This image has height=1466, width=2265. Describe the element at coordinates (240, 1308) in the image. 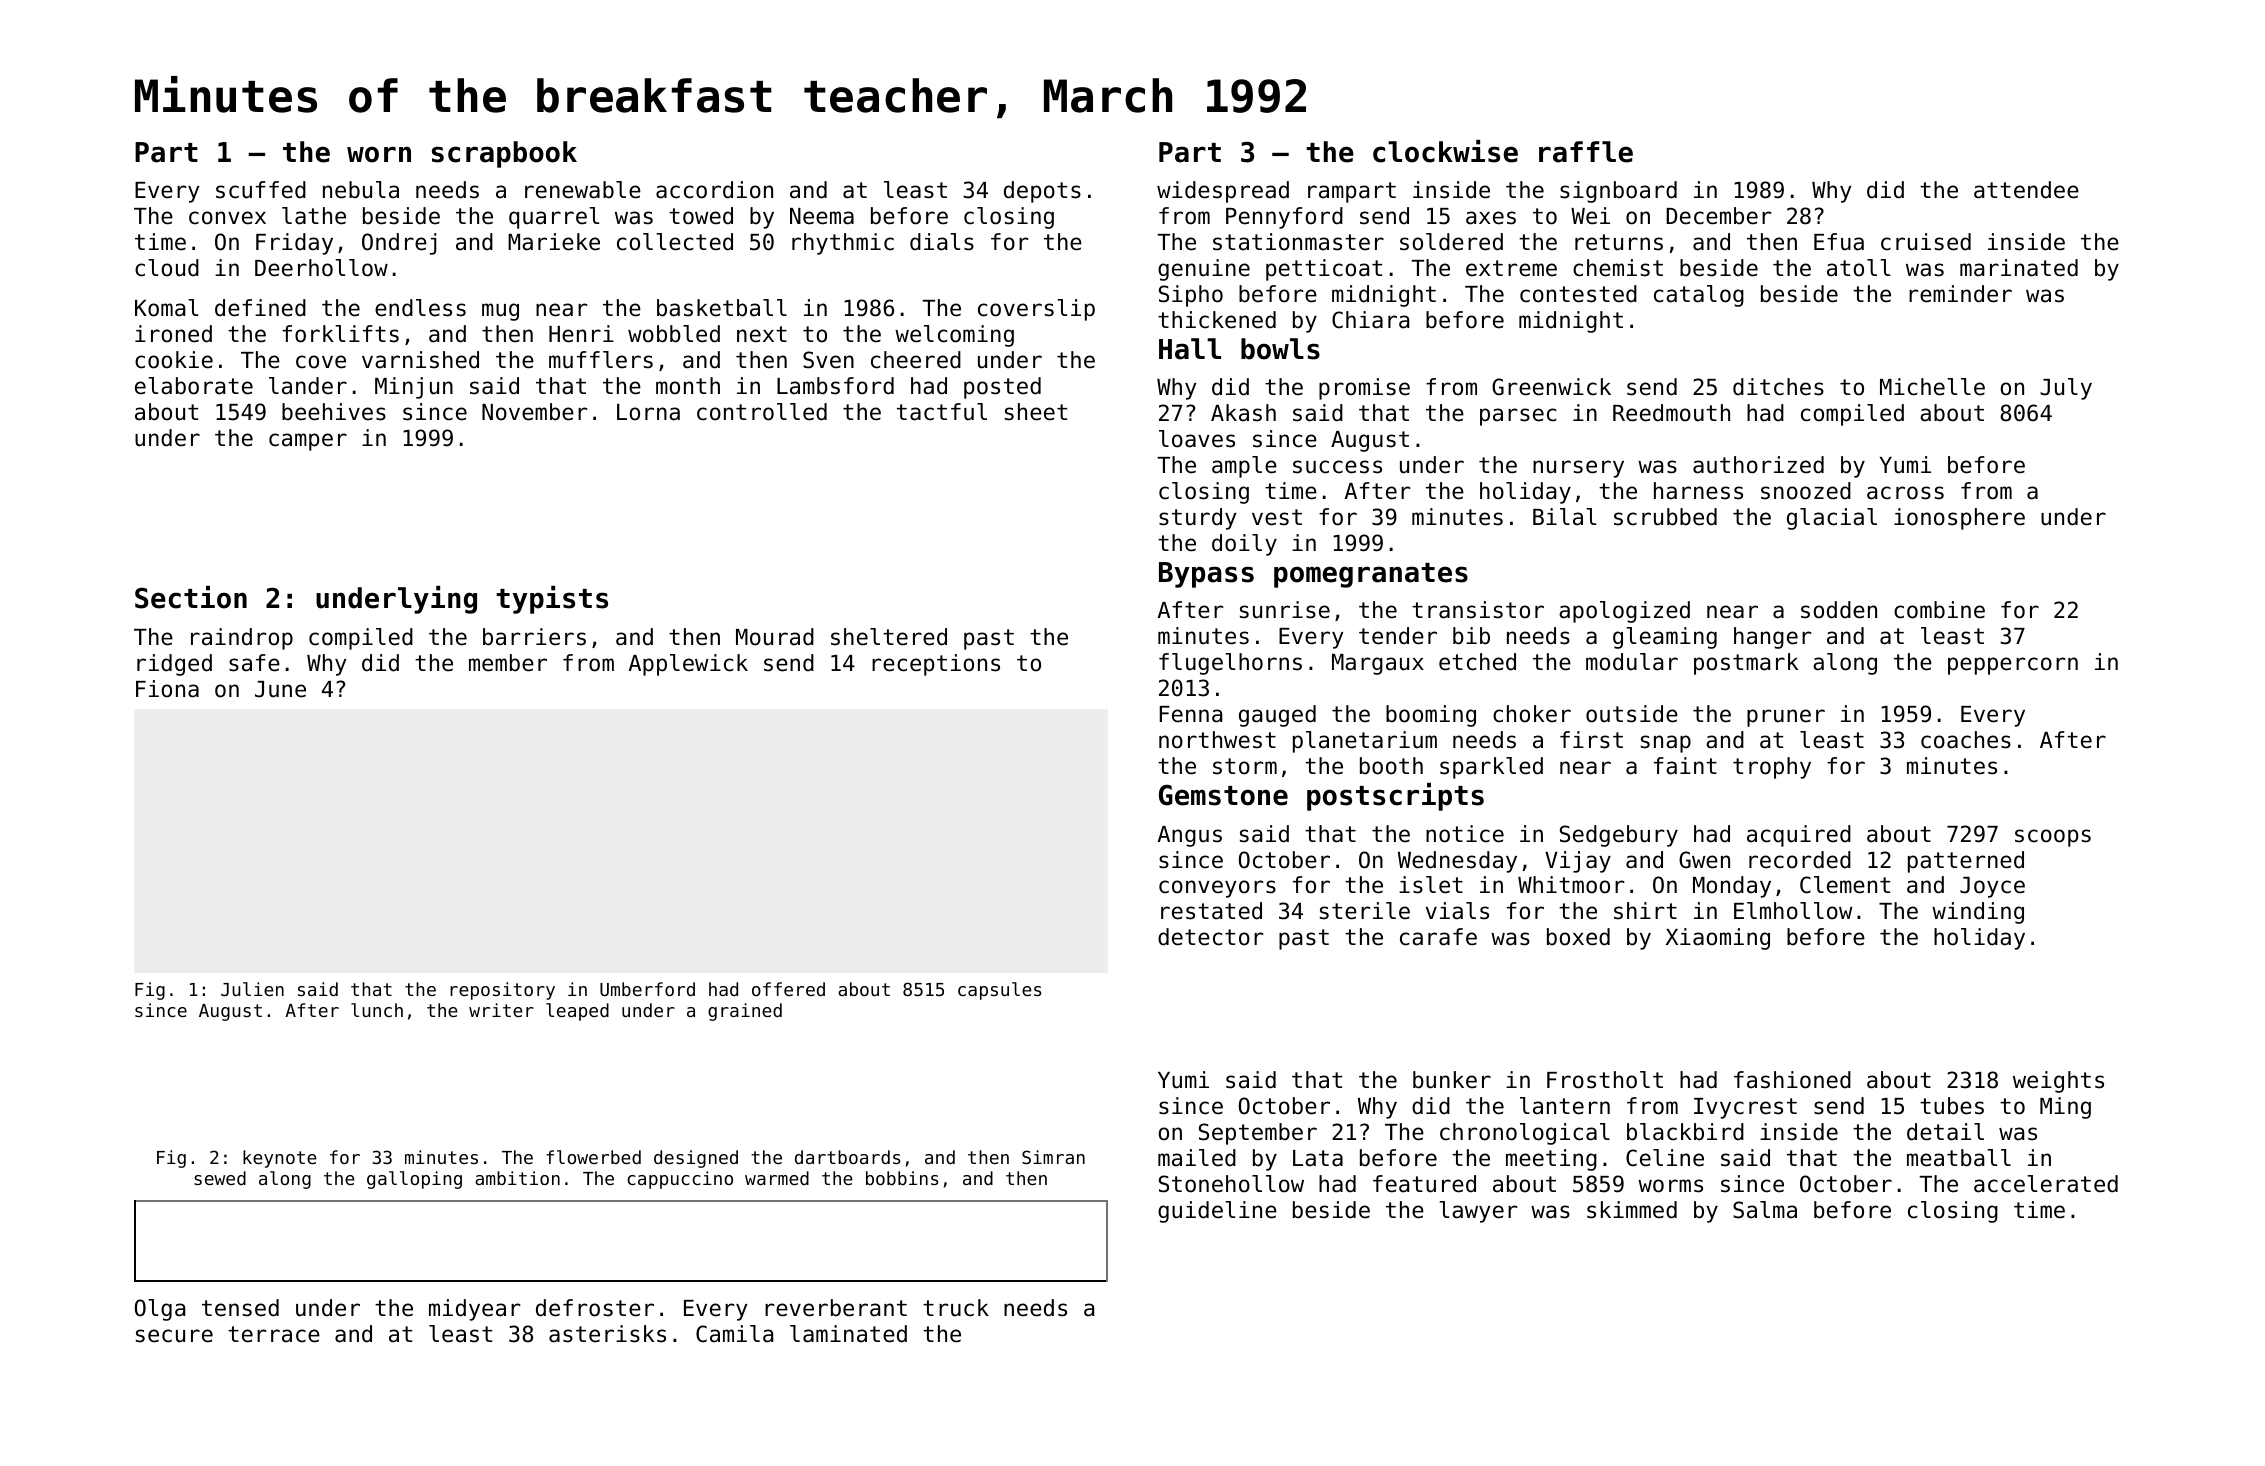

I see `tensed` at that location.
